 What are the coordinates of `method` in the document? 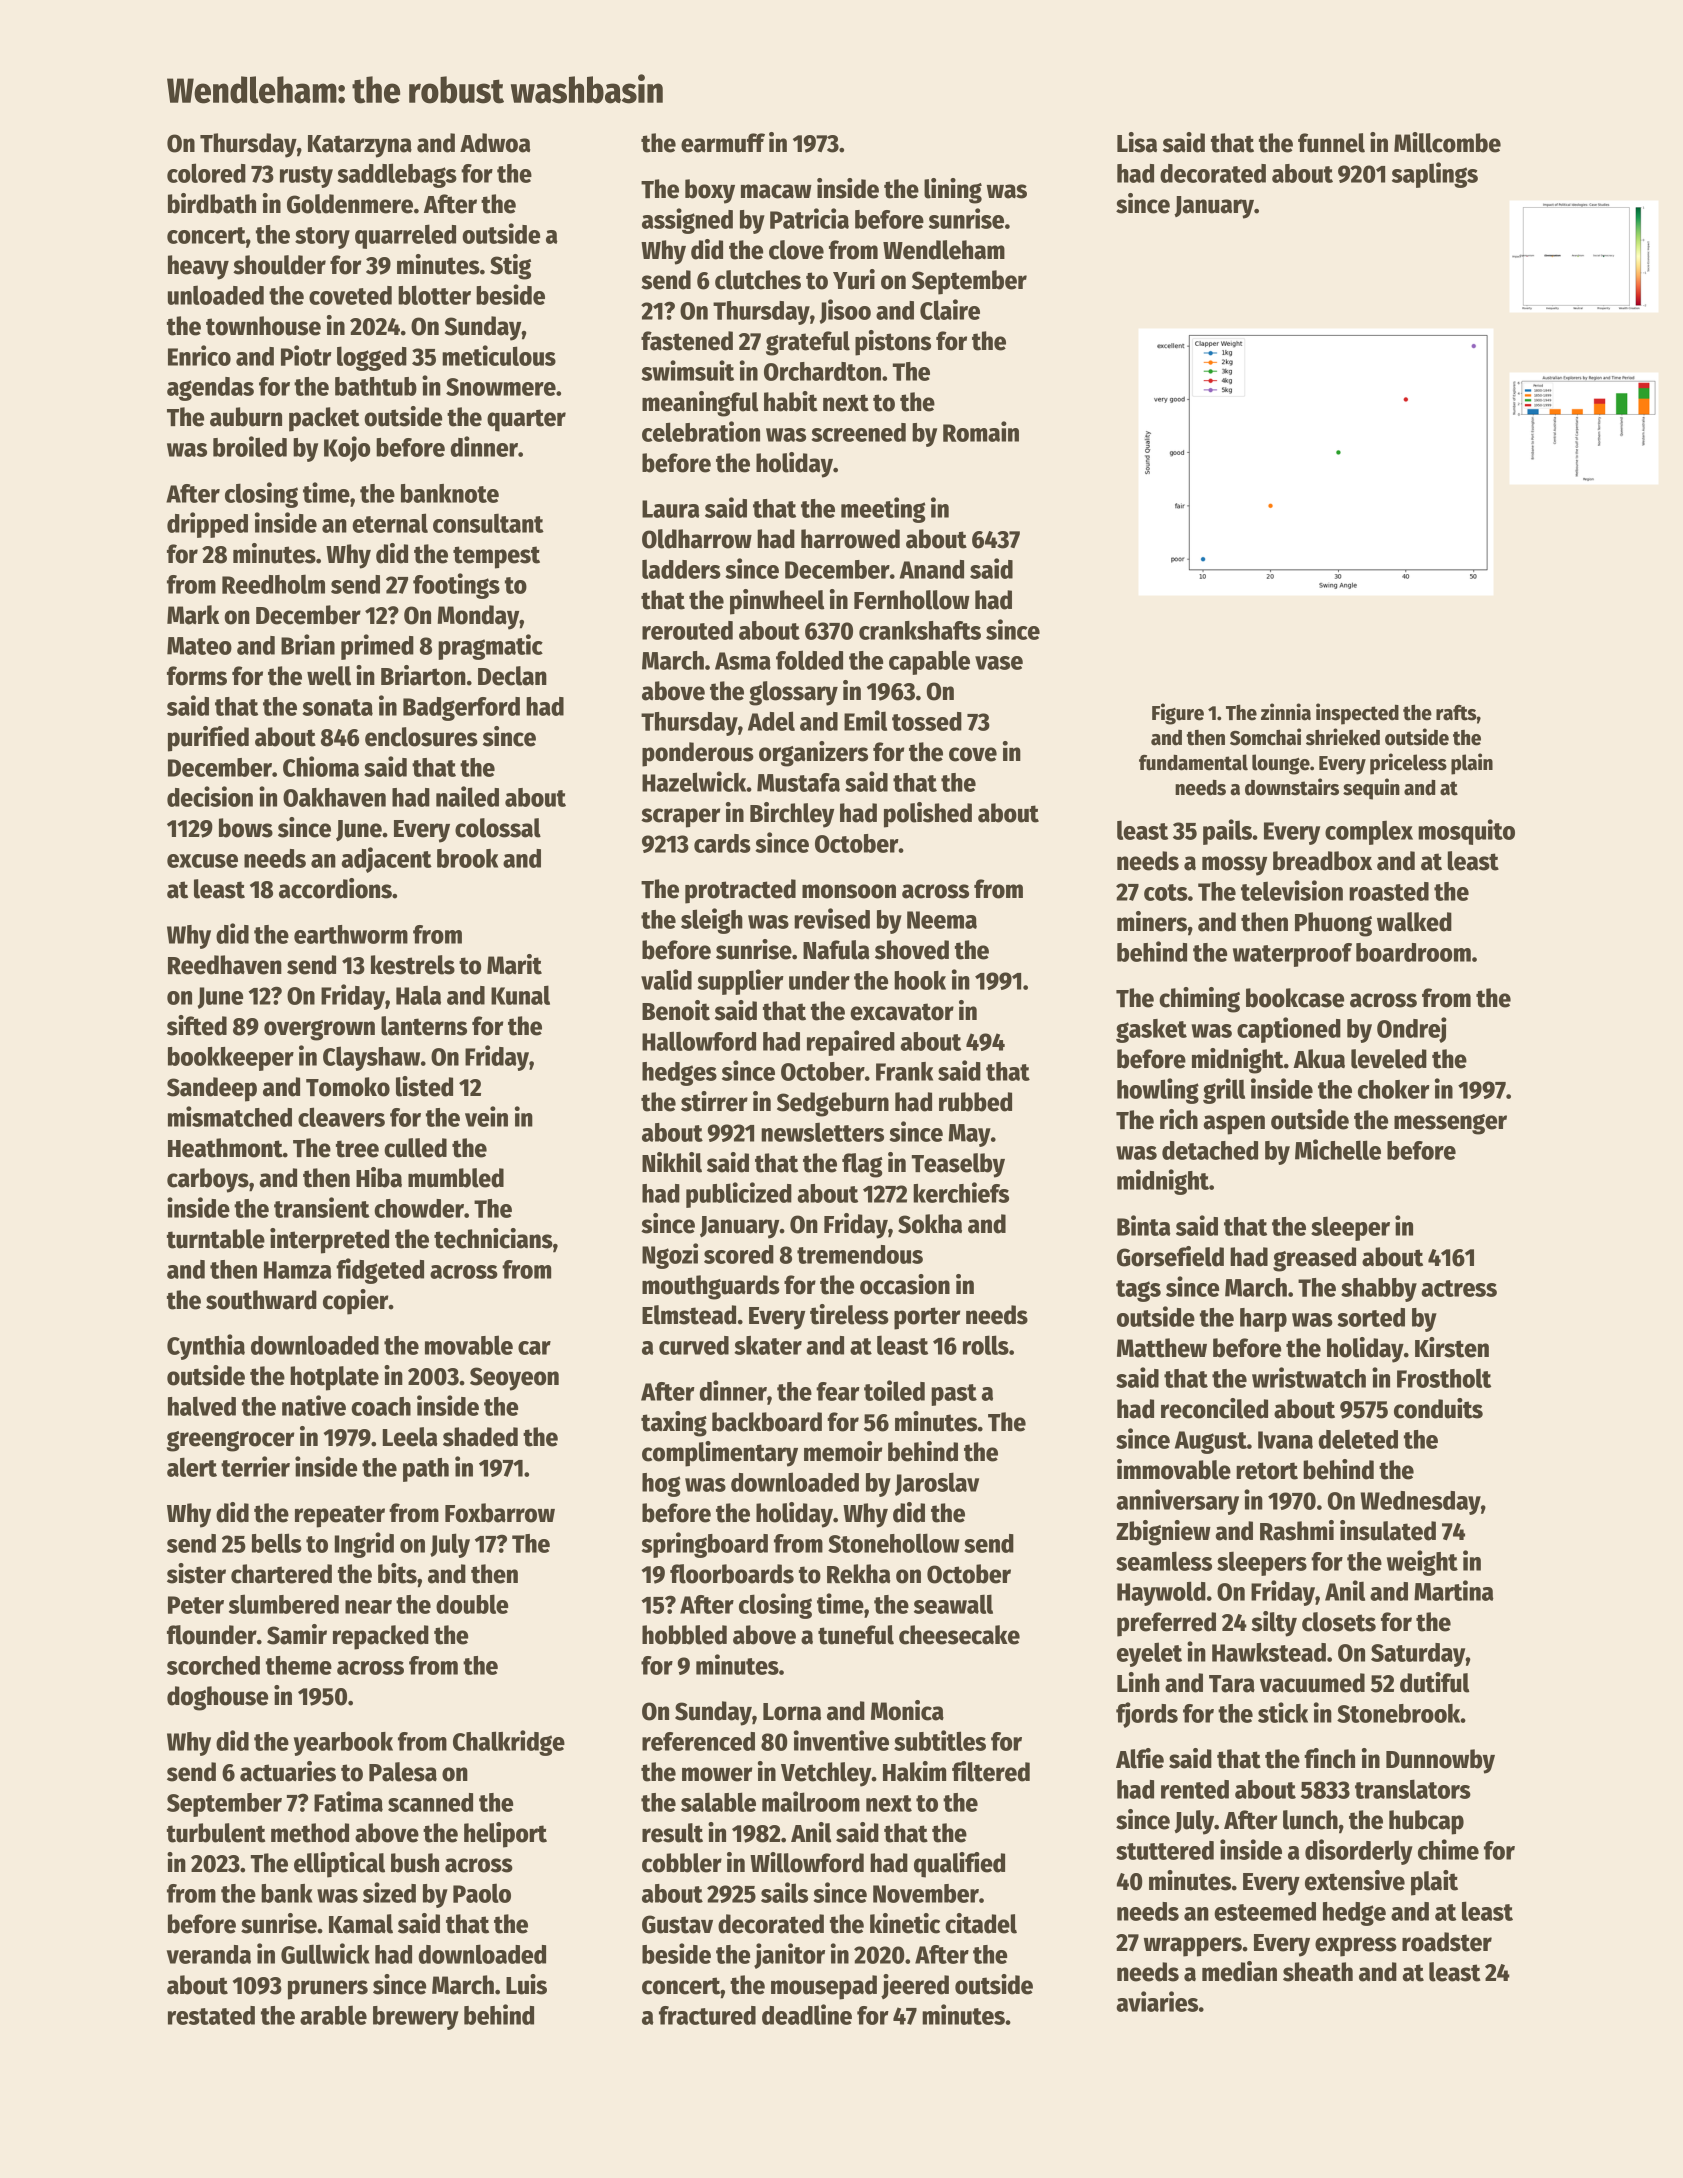 It's located at (310, 1833).
